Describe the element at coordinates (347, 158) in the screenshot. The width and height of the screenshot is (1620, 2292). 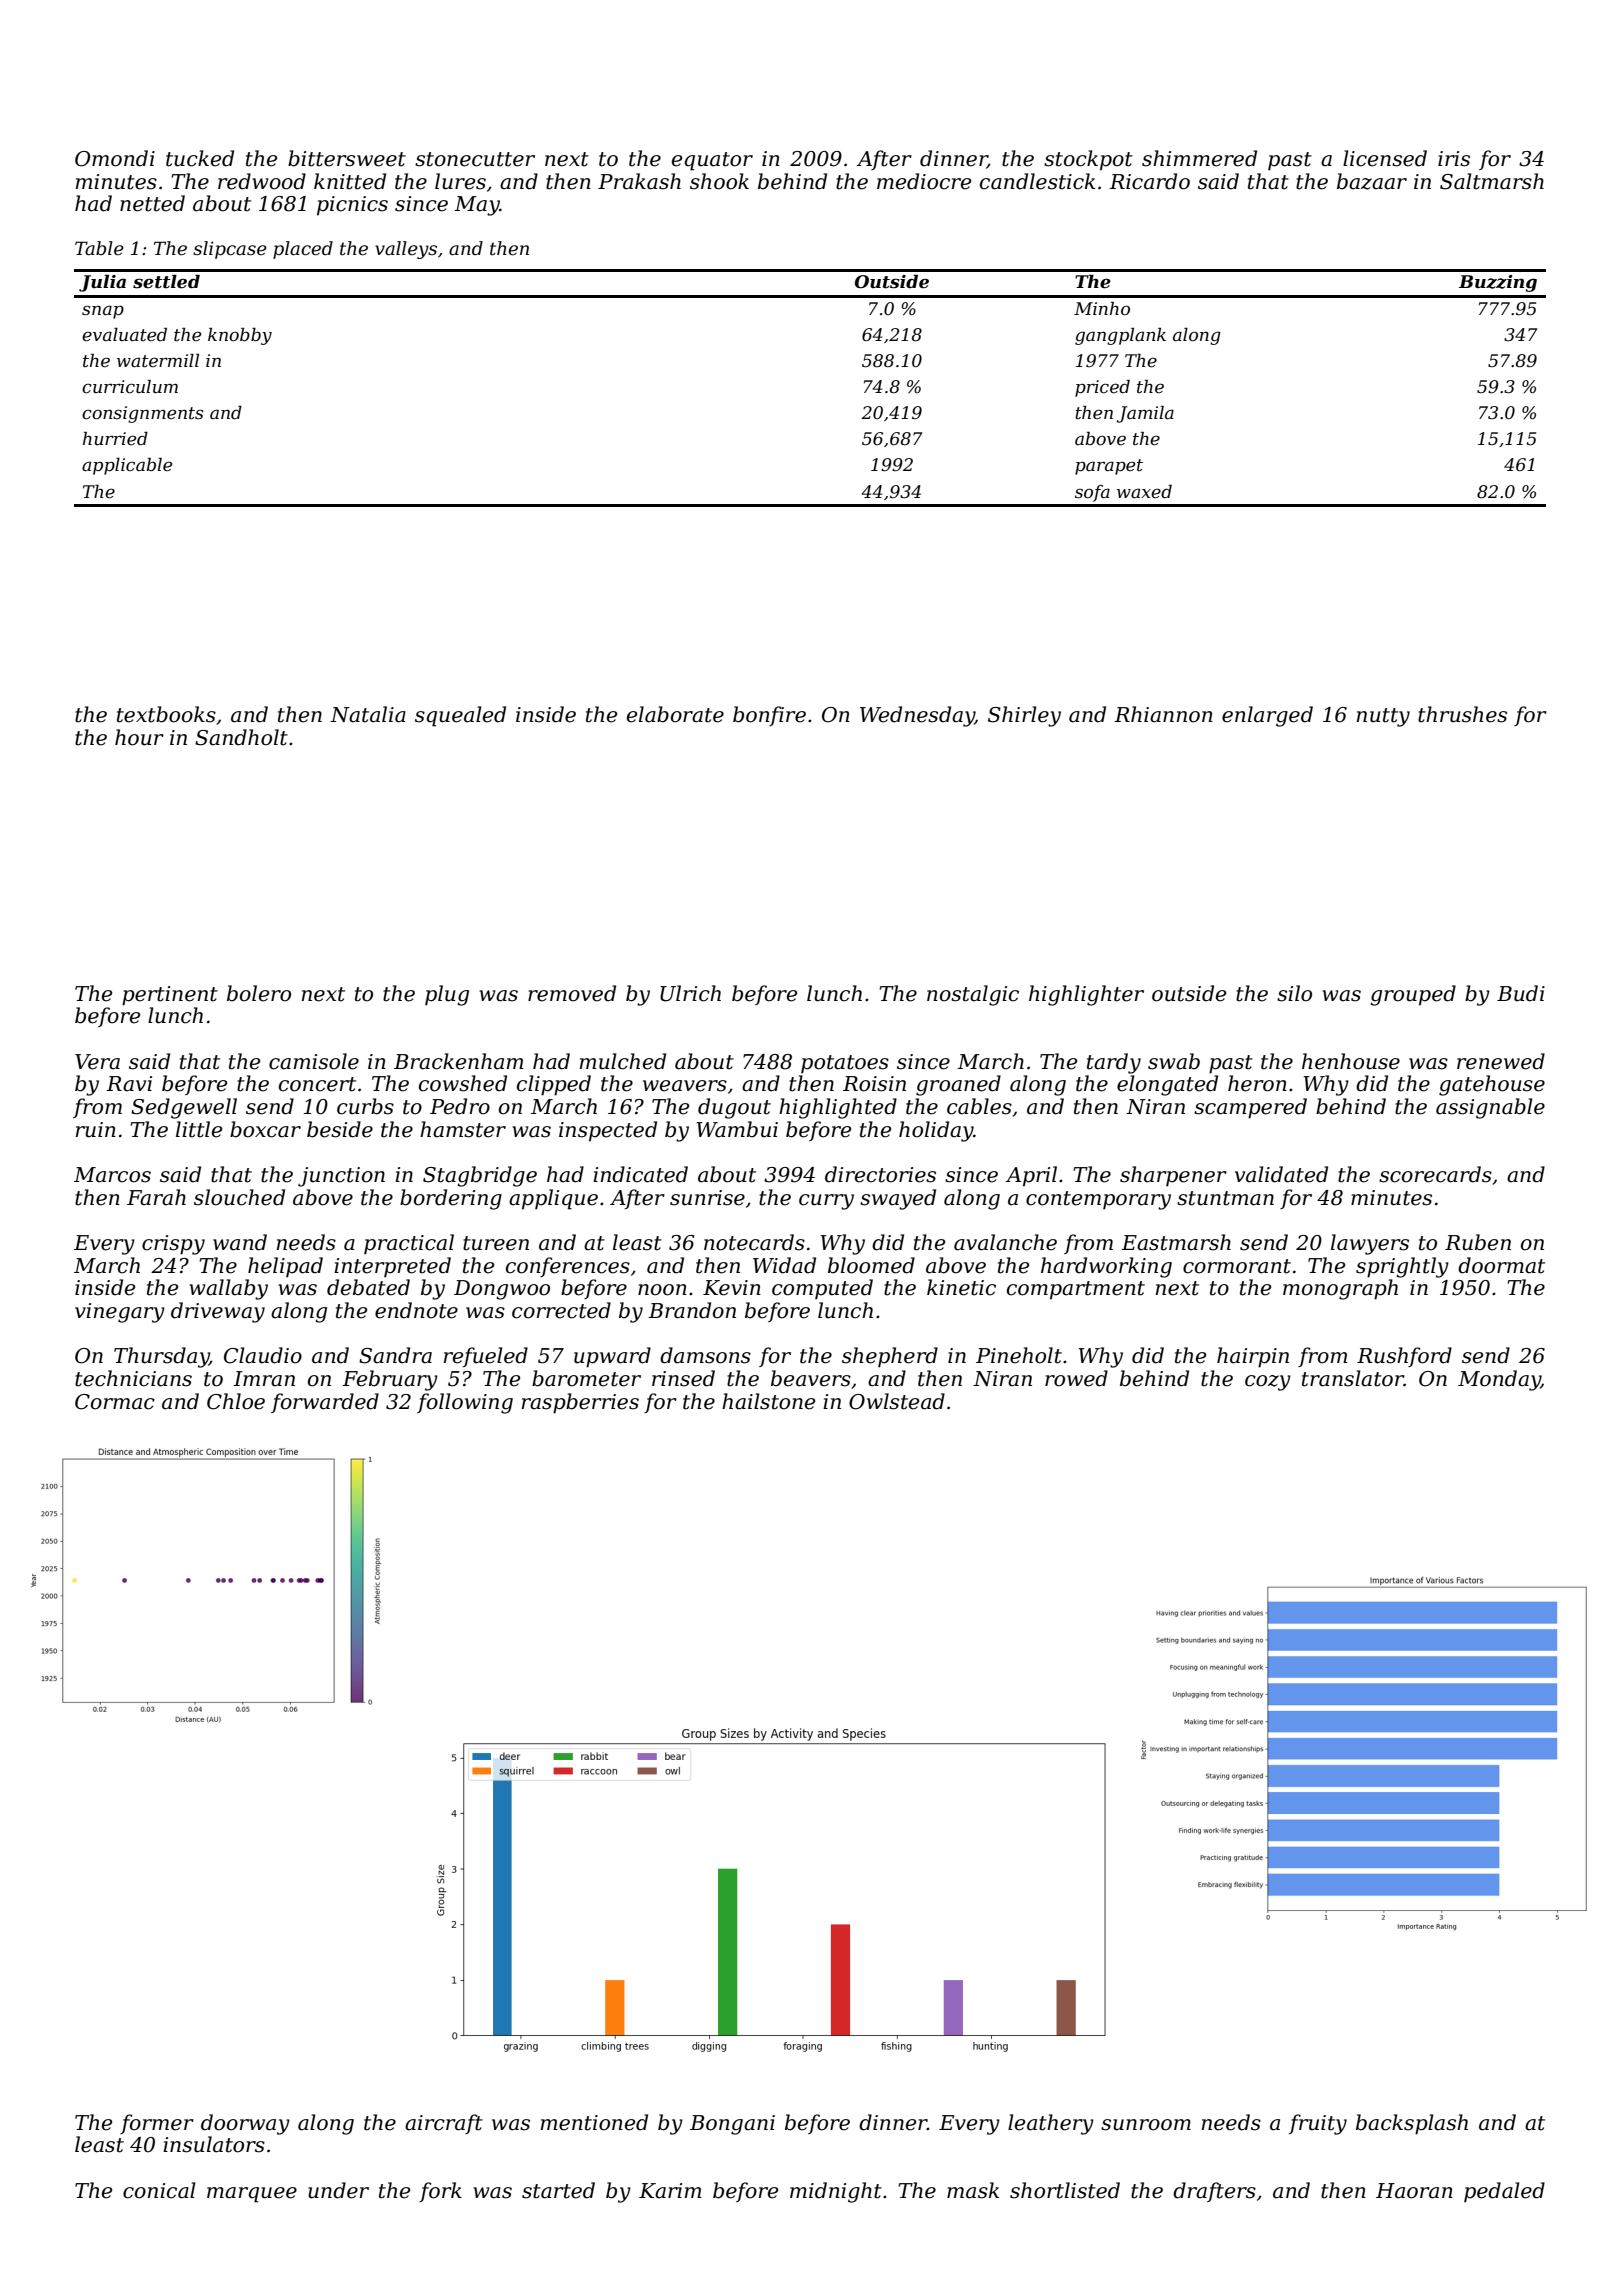
I see `bittersweet` at that location.
